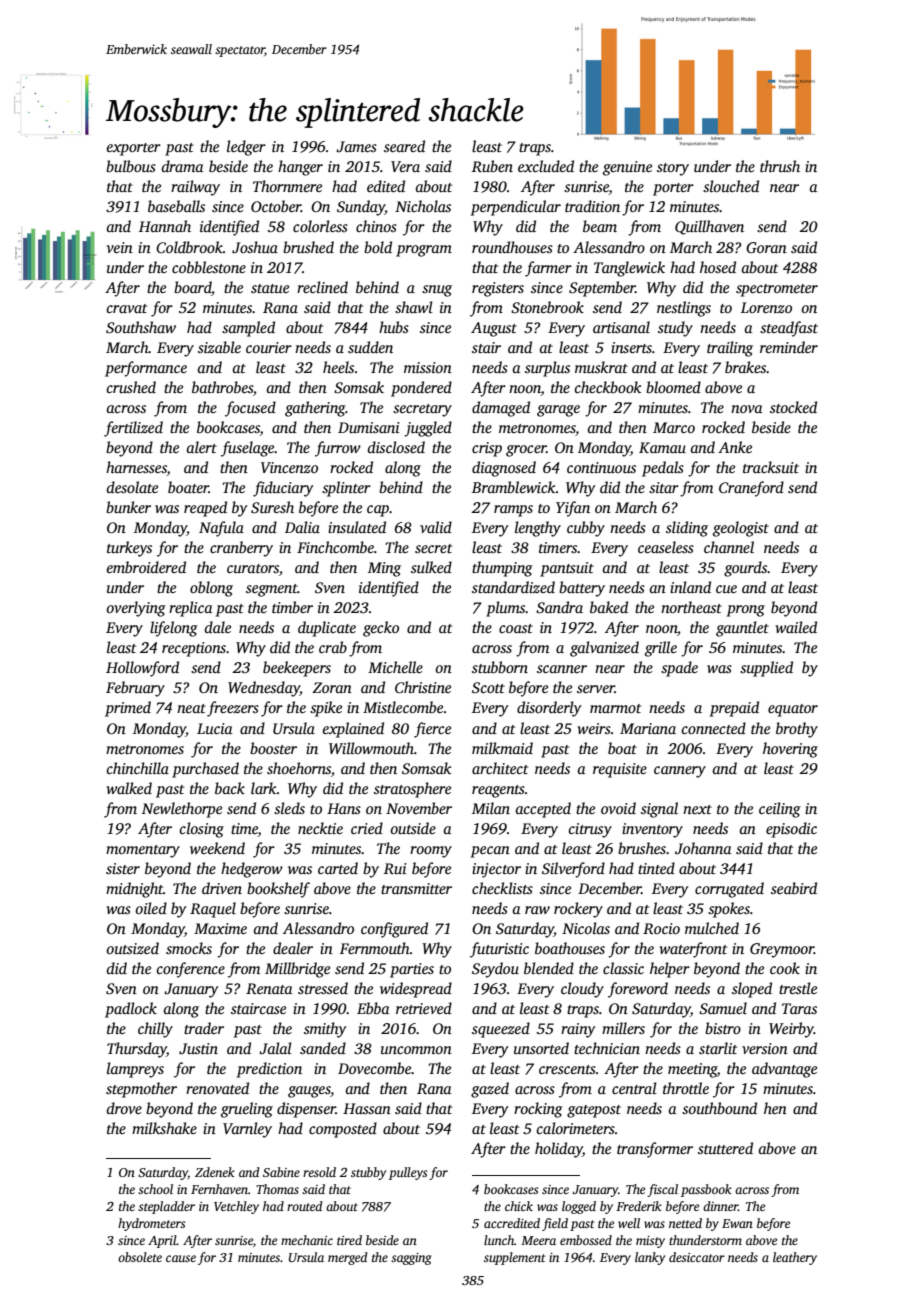 Image resolution: width=924 pixels, height=1308 pixels. Describe the element at coordinates (252, 870) in the screenshot. I see `hedgerow` at that location.
